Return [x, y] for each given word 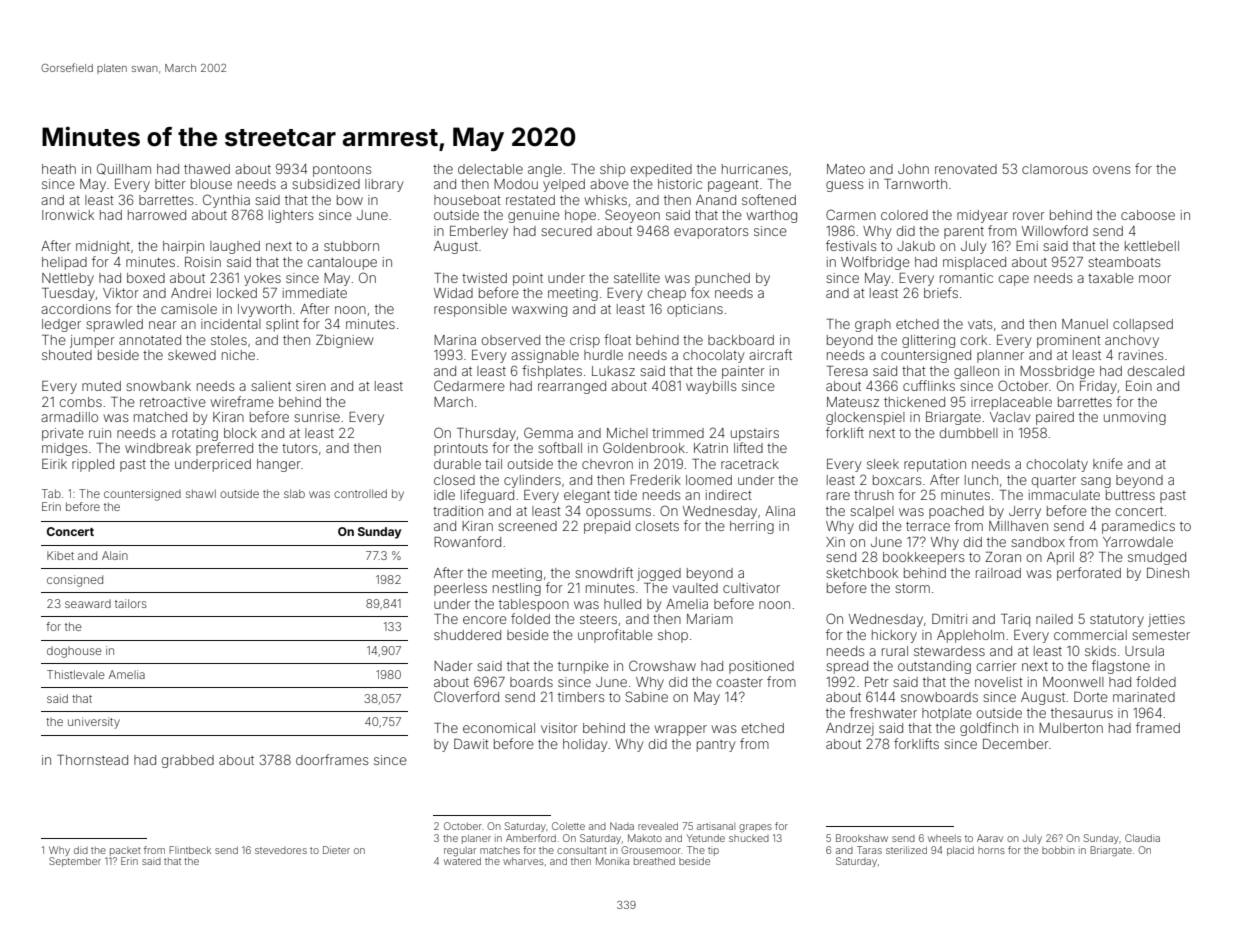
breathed [654, 861]
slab [294, 493]
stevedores [281, 850]
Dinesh [1168, 573]
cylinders [532, 481]
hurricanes [755, 169]
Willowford [1055, 230]
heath [59, 169]
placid [960, 851]
